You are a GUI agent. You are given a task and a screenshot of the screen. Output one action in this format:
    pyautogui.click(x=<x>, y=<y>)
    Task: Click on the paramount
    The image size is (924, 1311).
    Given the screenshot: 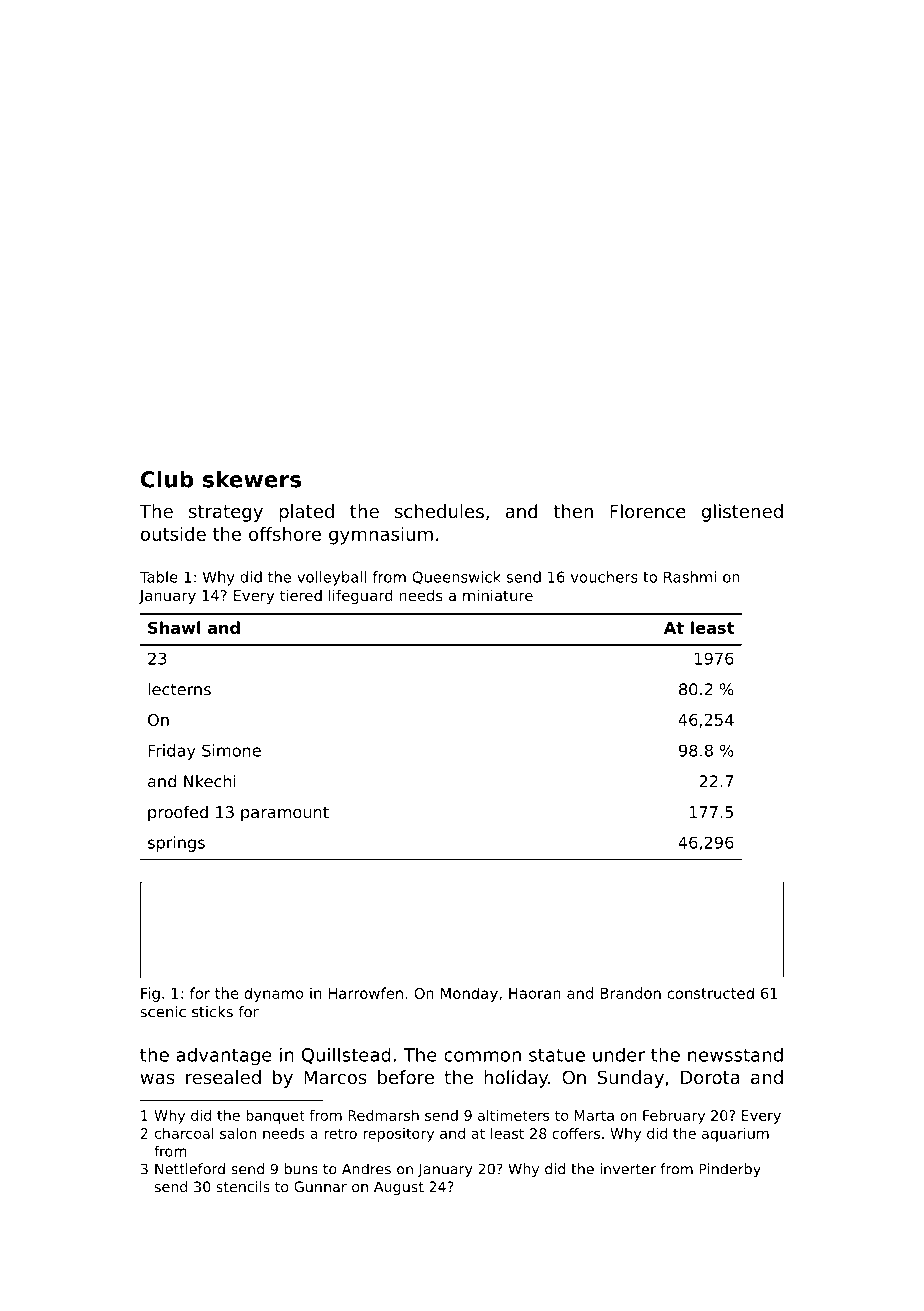 What is the action you would take?
    pyautogui.click(x=285, y=814)
